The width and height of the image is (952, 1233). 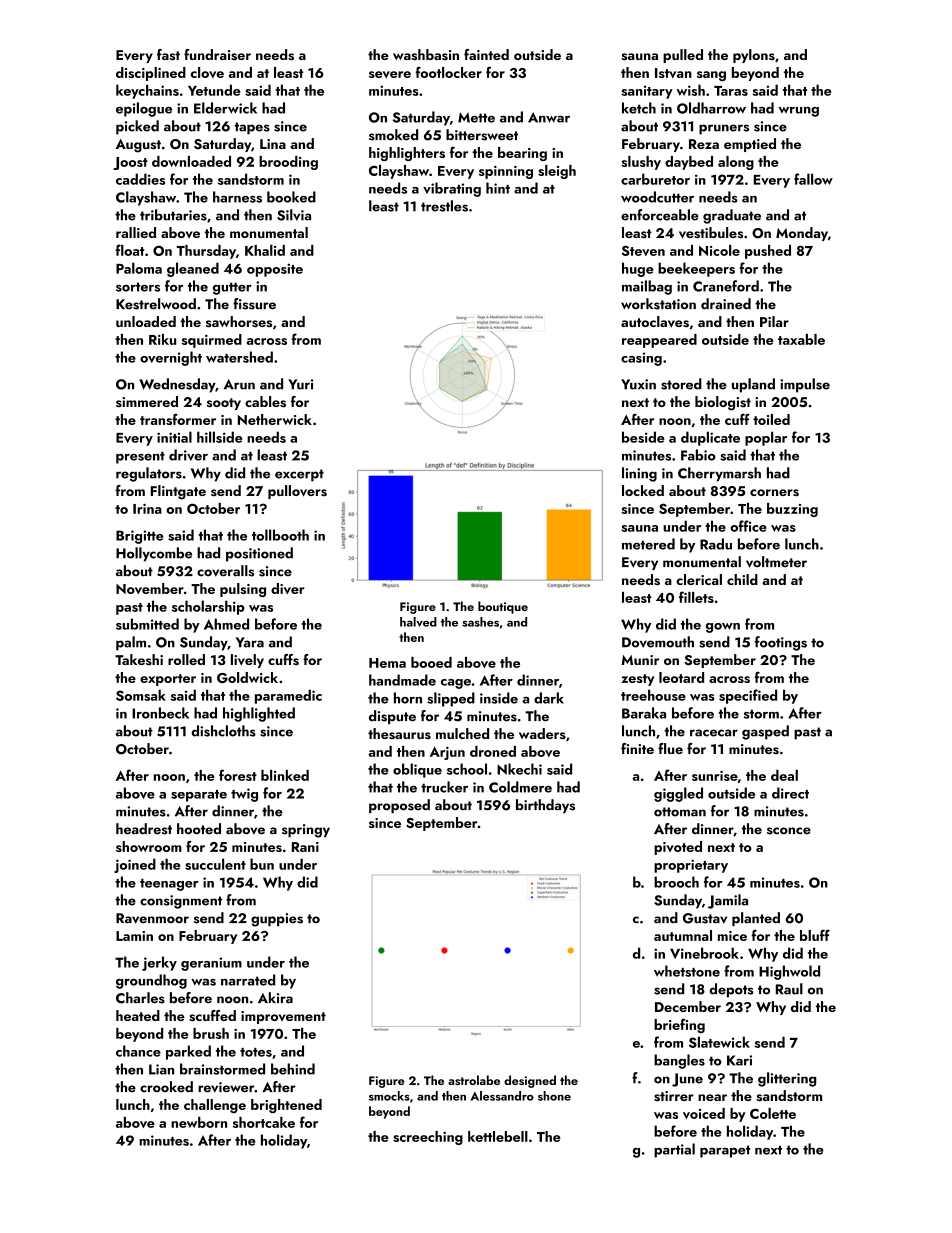 I want to click on partial, so click(x=674, y=1150).
